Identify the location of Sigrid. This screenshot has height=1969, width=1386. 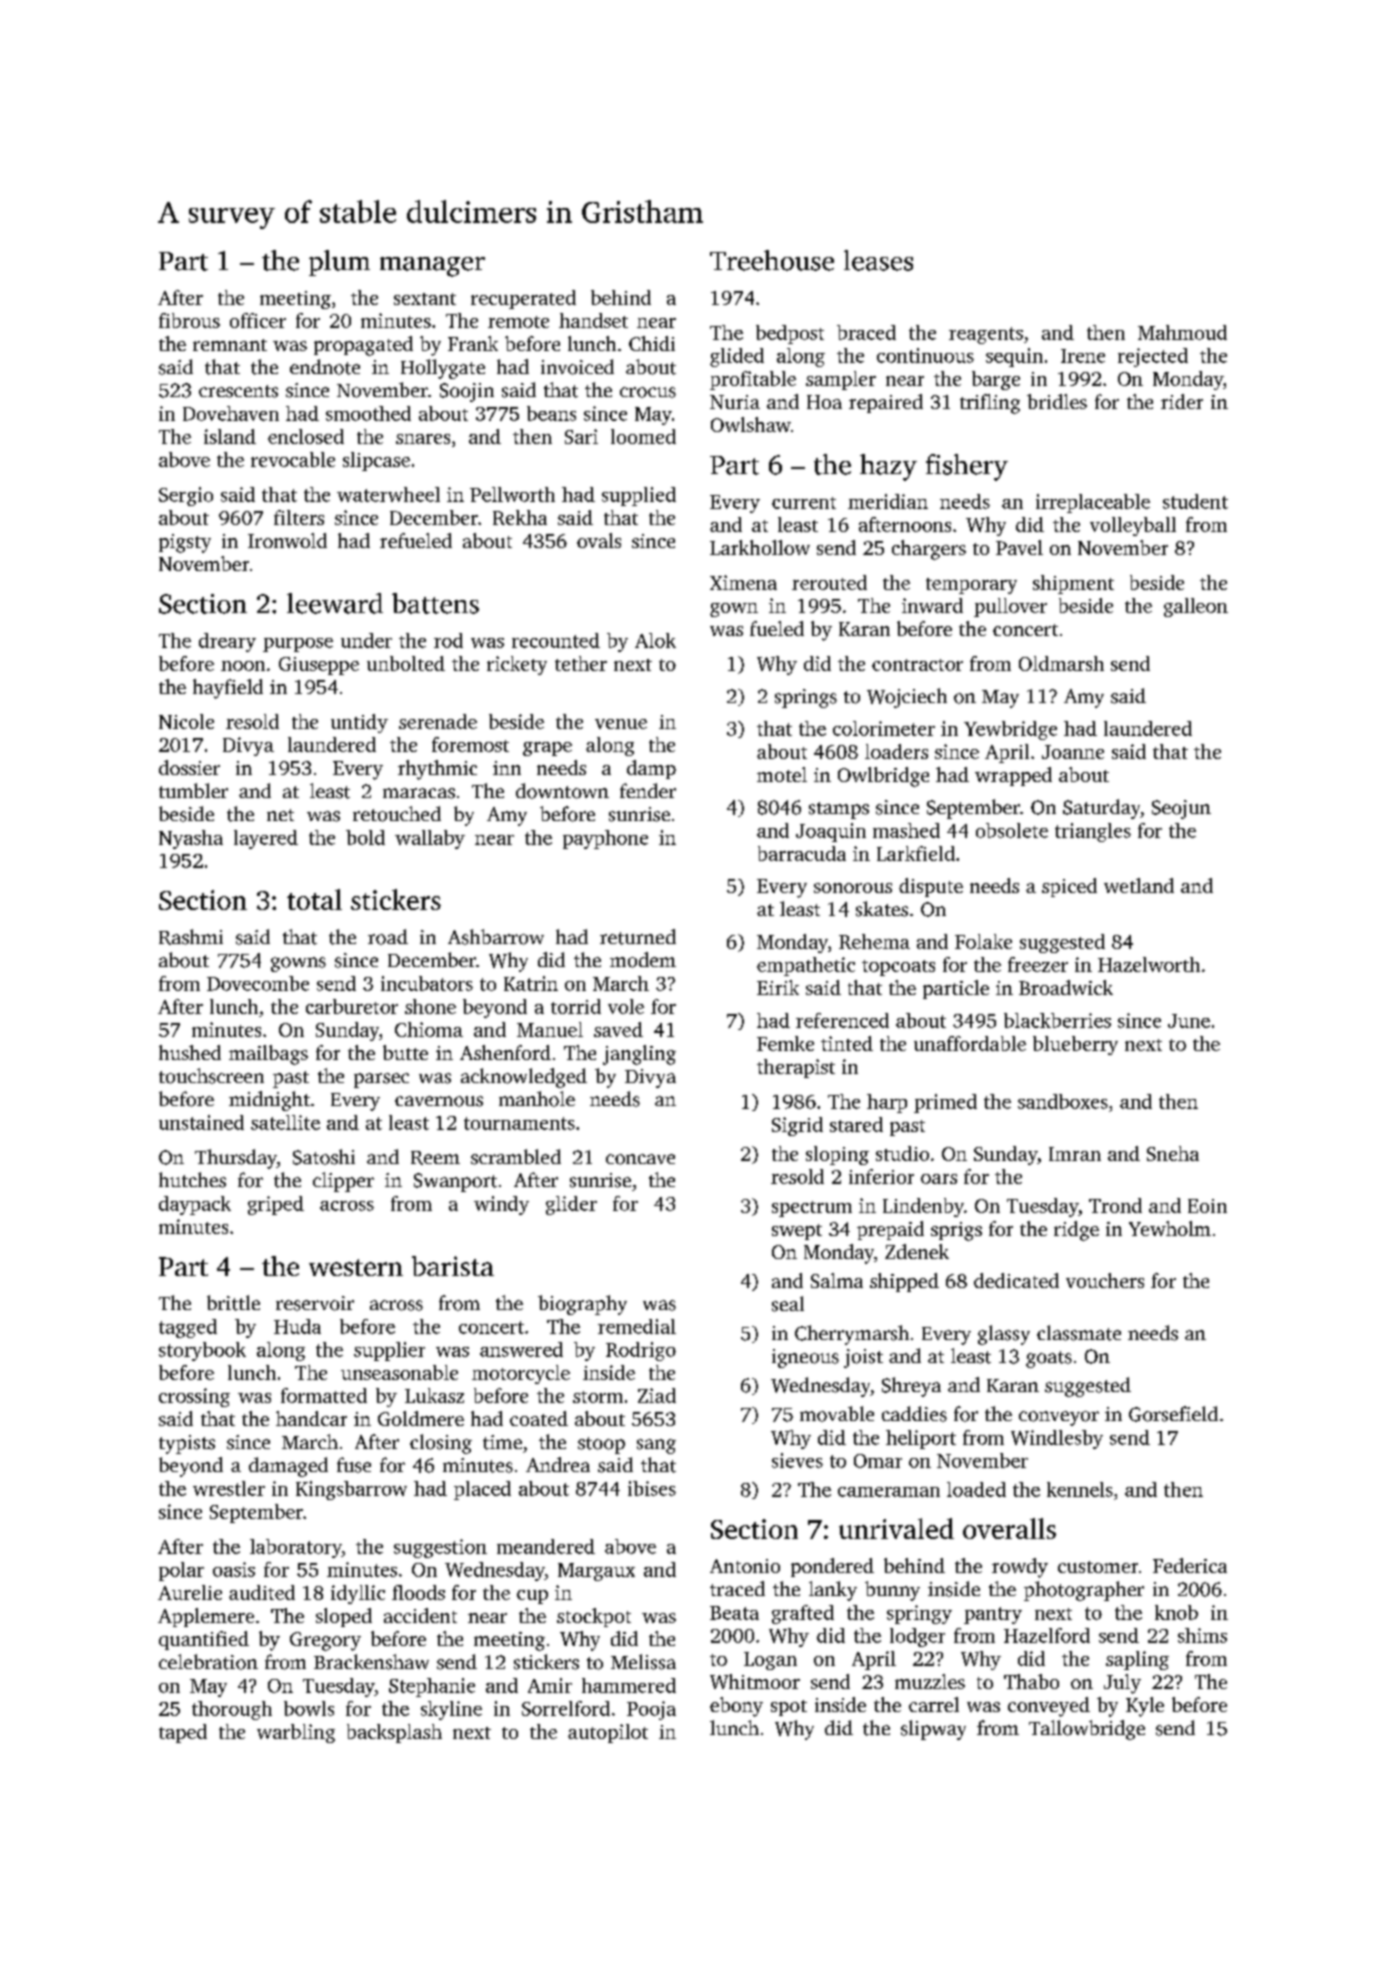
(797, 1126).
